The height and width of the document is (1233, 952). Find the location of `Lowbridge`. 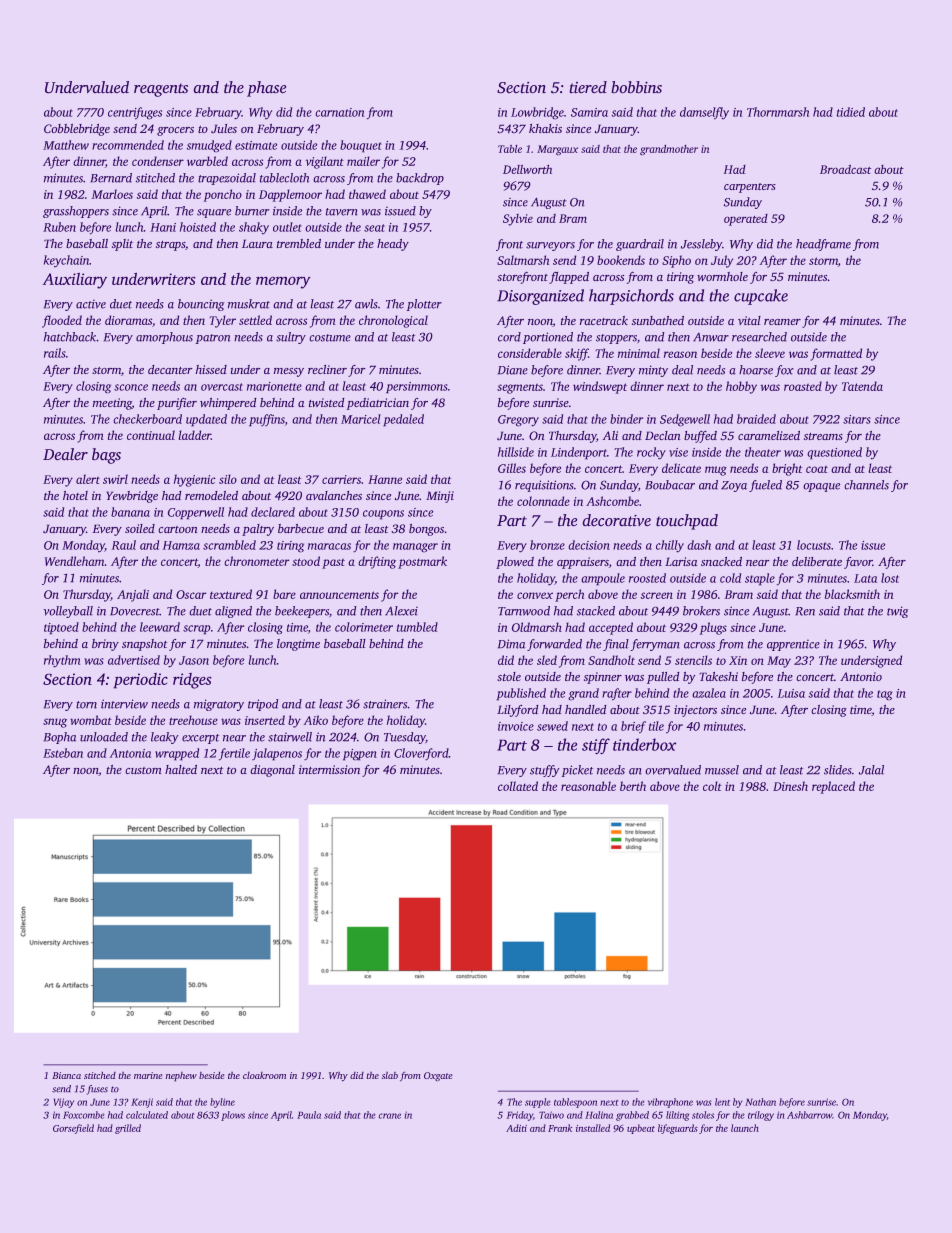

Lowbridge is located at coordinates (537, 113).
